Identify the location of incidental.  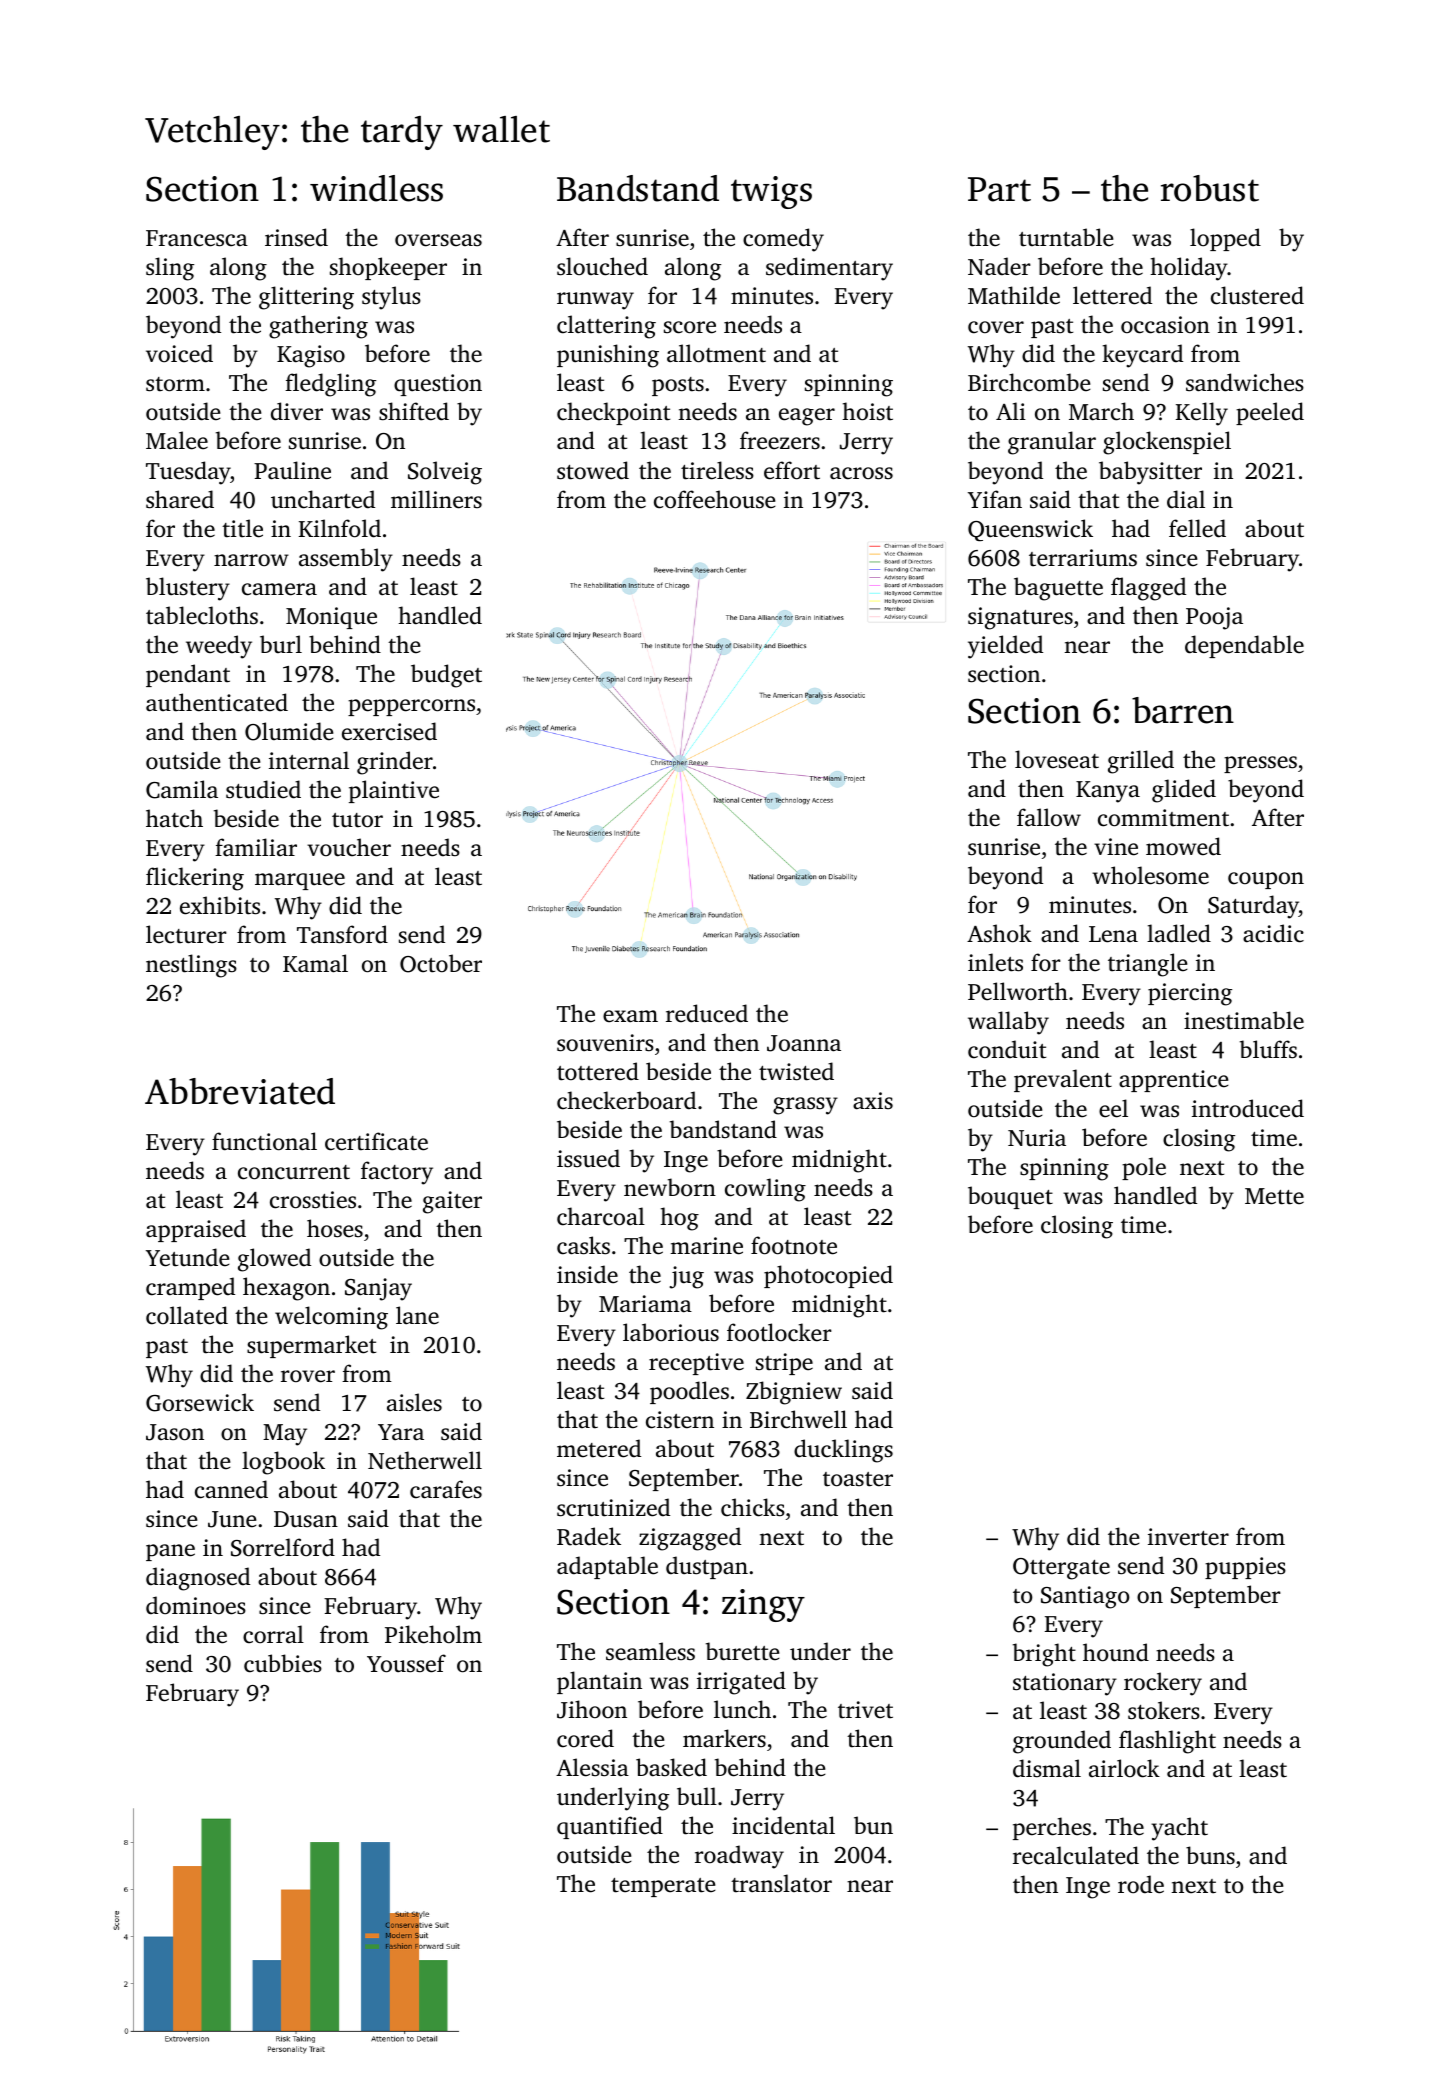
(783, 1825).
